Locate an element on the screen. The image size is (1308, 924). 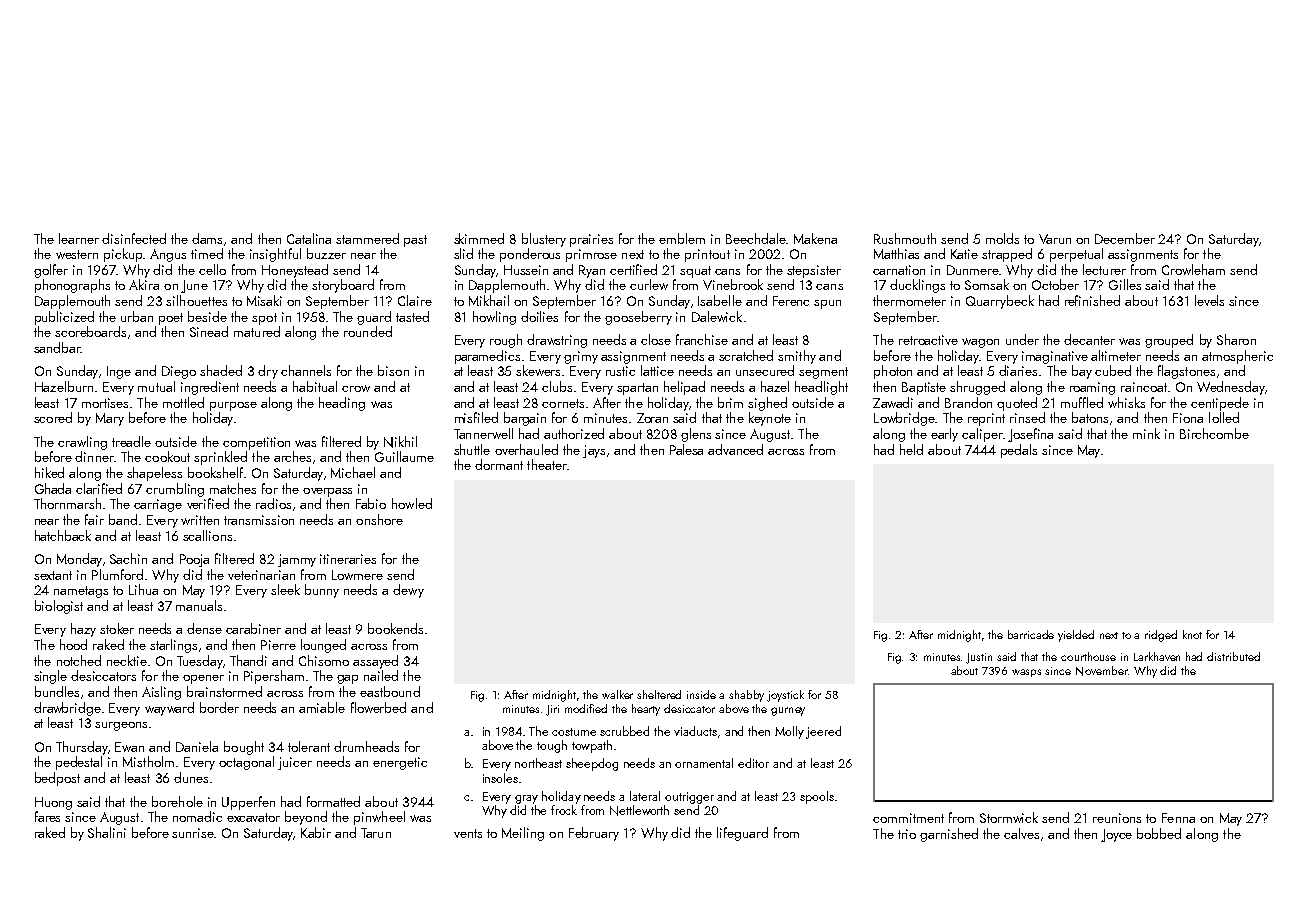
Shalini is located at coordinates (107, 832).
